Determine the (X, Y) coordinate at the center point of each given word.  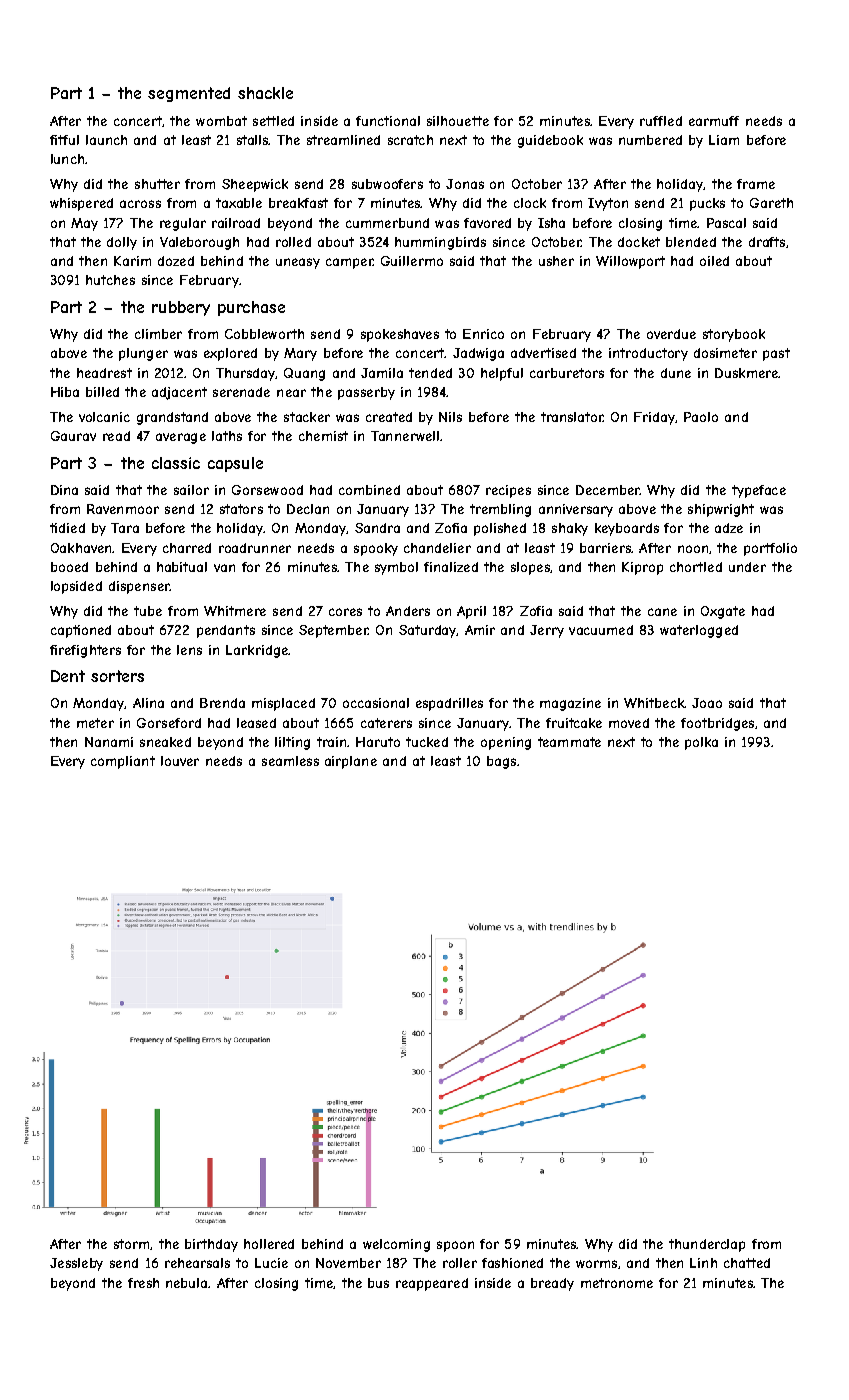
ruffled (661, 121)
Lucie (271, 1263)
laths (227, 436)
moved (629, 723)
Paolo (701, 417)
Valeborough (199, 243)
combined (369, 490)
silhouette (458, 121)
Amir (480, 630)
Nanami (109, 742)
